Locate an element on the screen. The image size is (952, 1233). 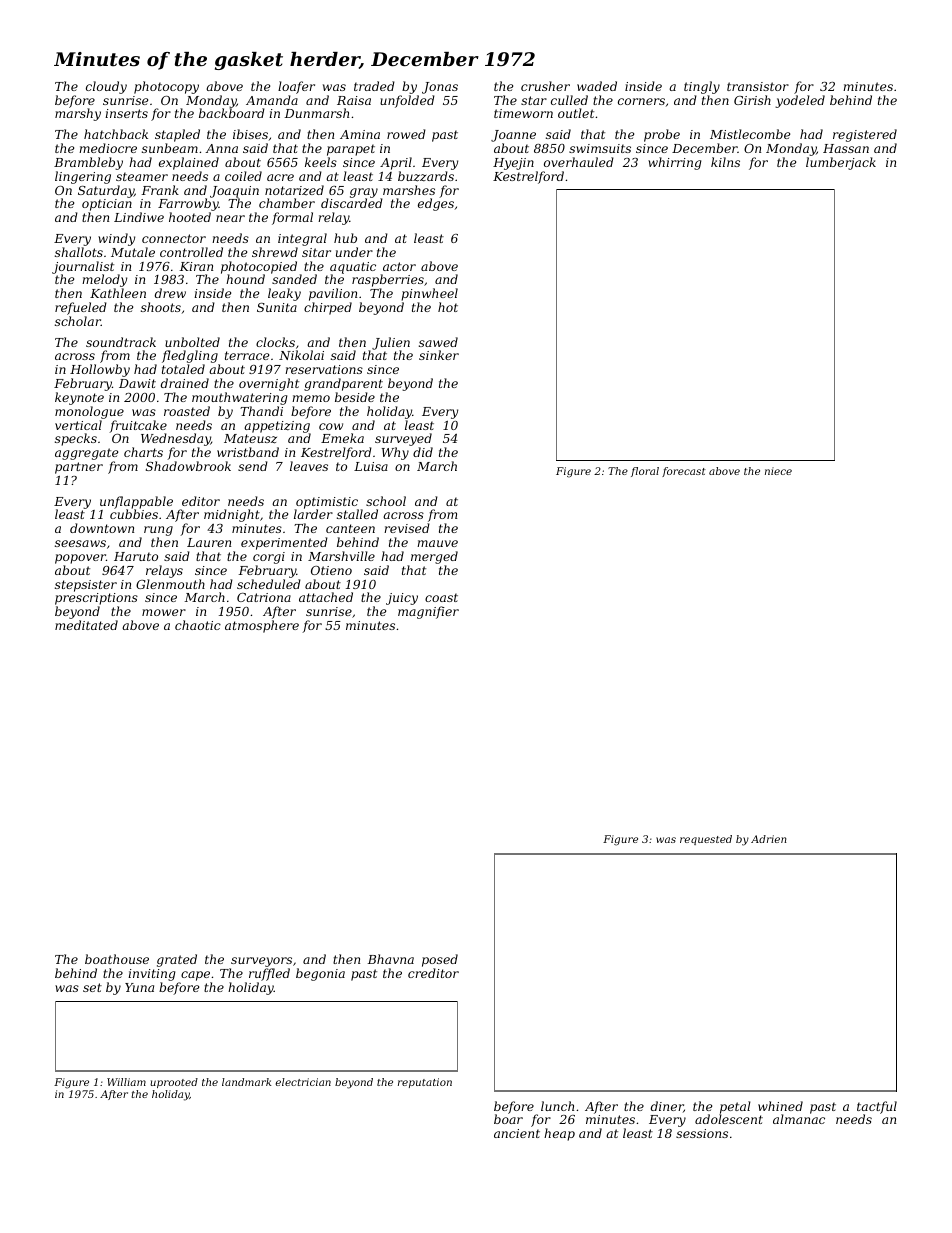
Adrien is located at coordinates (768, 839).
